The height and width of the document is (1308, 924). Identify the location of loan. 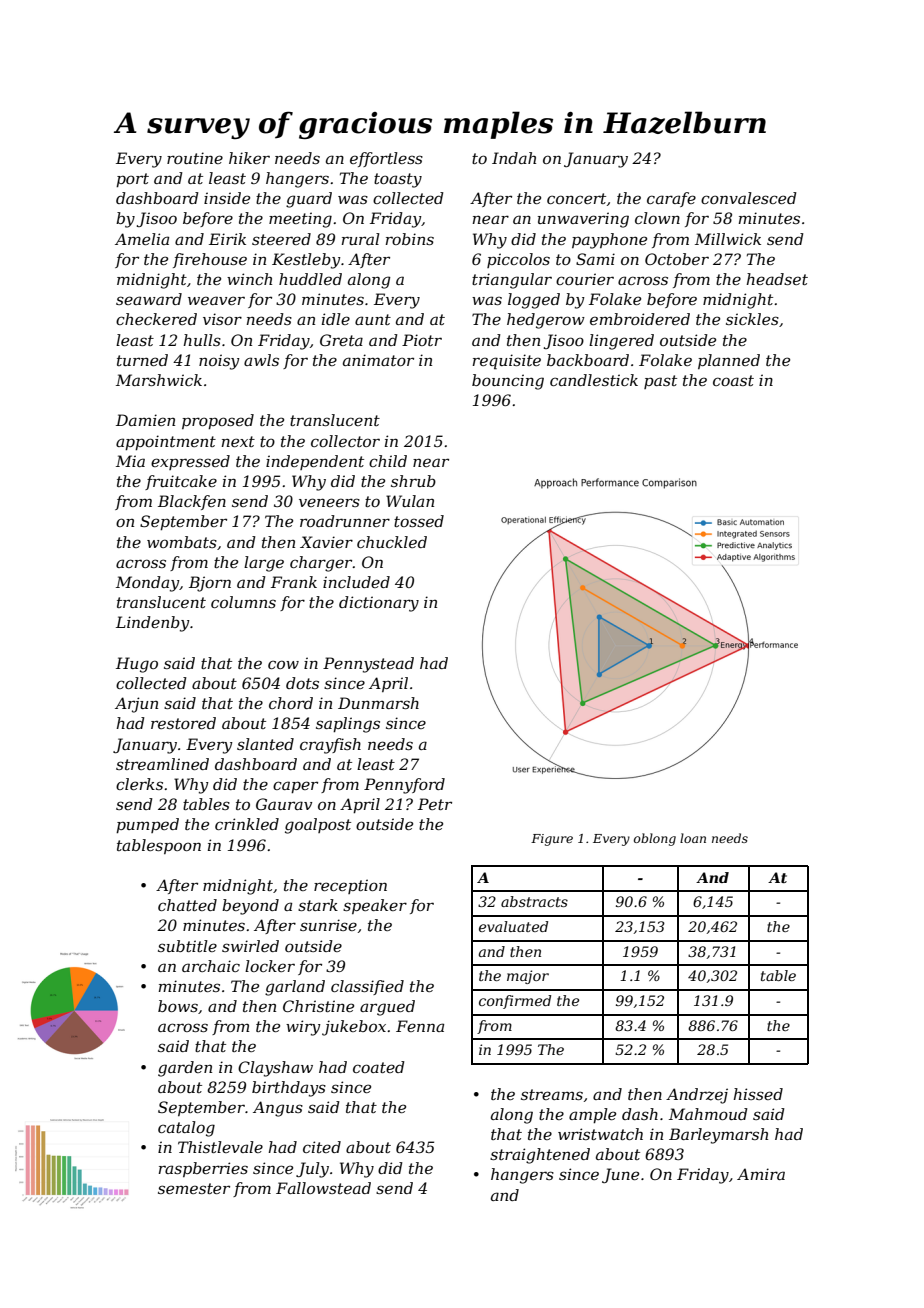
(693, 838).
